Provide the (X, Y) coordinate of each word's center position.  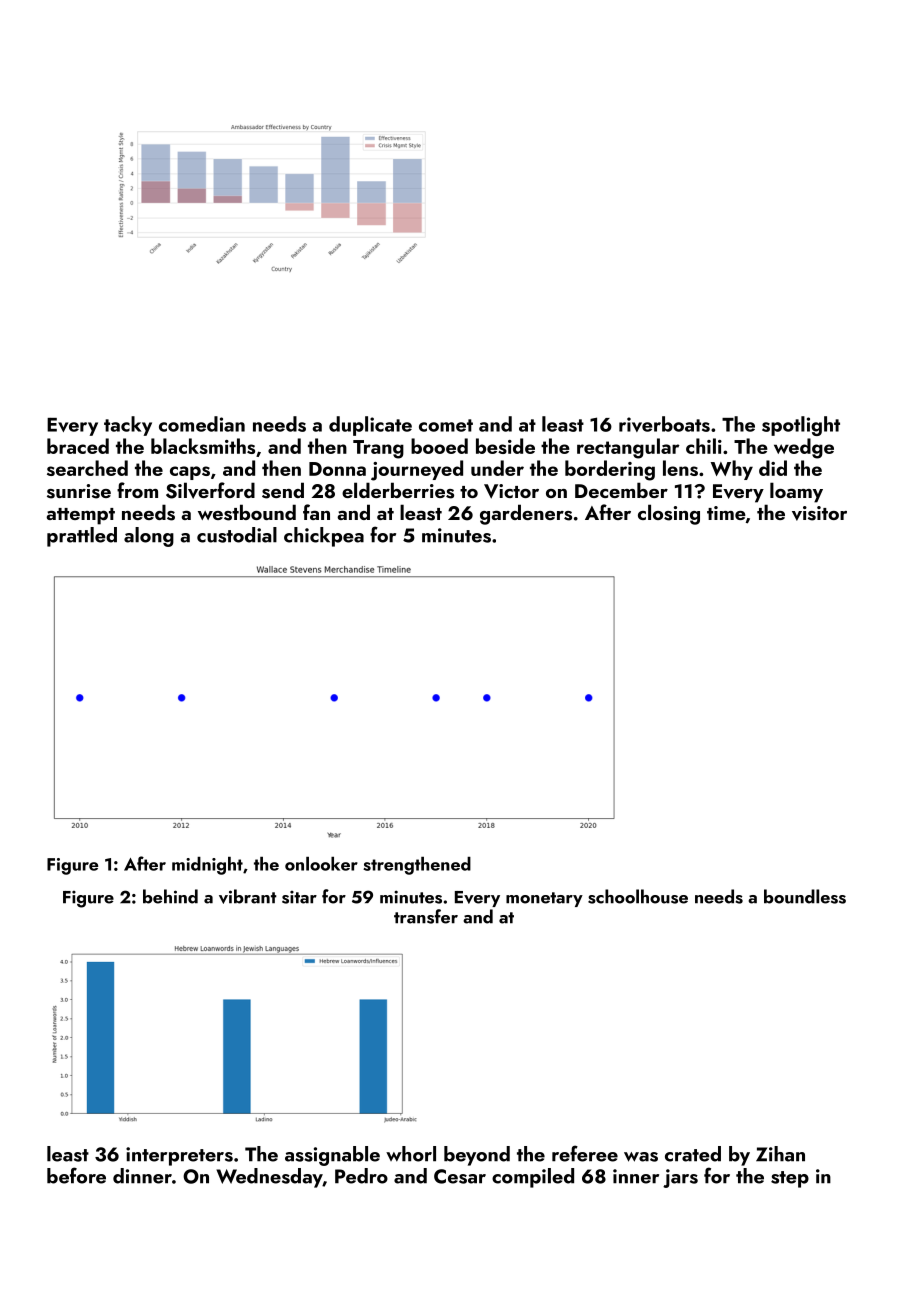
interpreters (179, 1156)
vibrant (248, 896)
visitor (819, 513)
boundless (805, 896)
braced (78, 446)
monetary (544, 899)
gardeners (526, 514)
